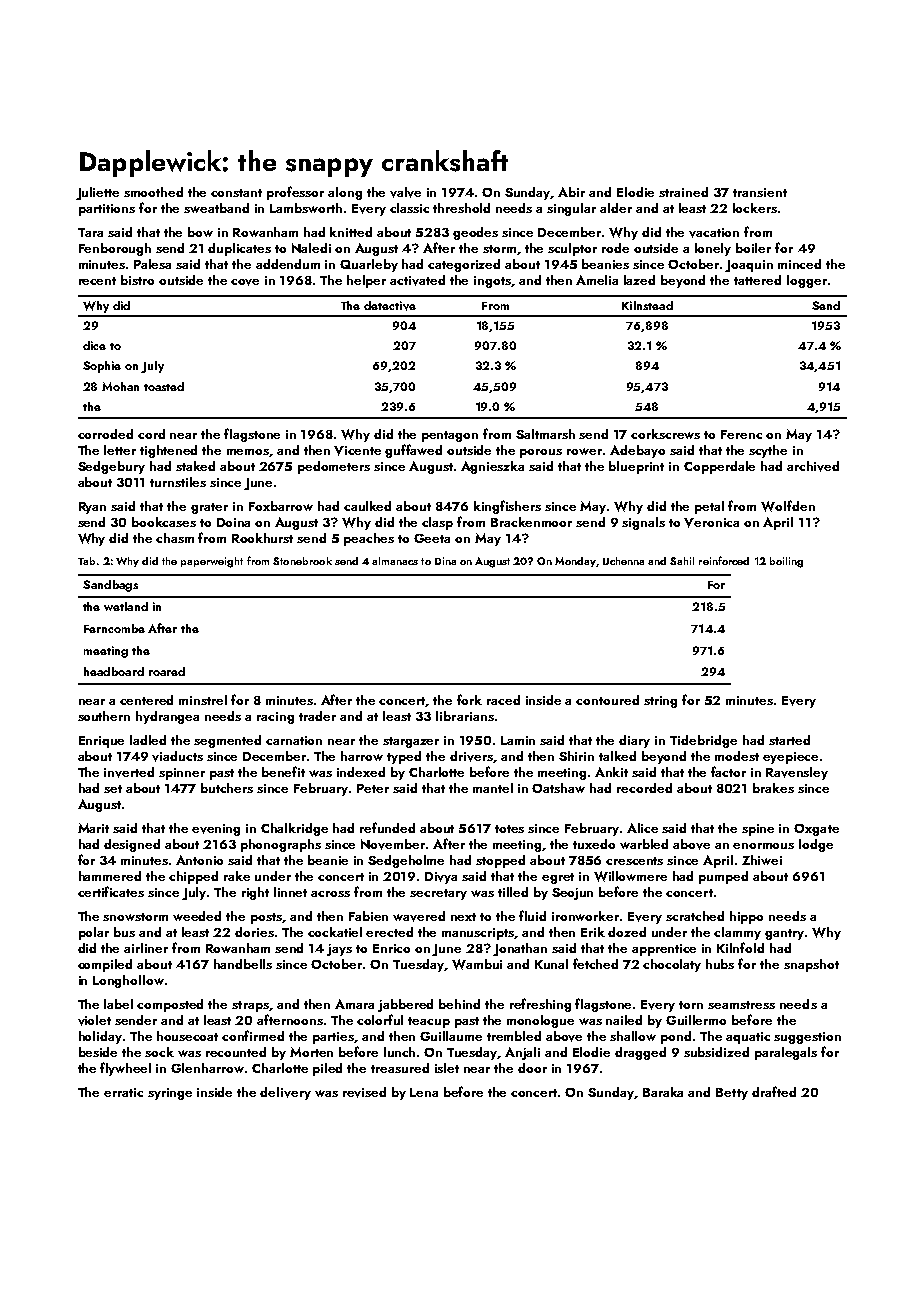 This document has width=924, height=1311. I want to click on bow, so click(200, 232).
